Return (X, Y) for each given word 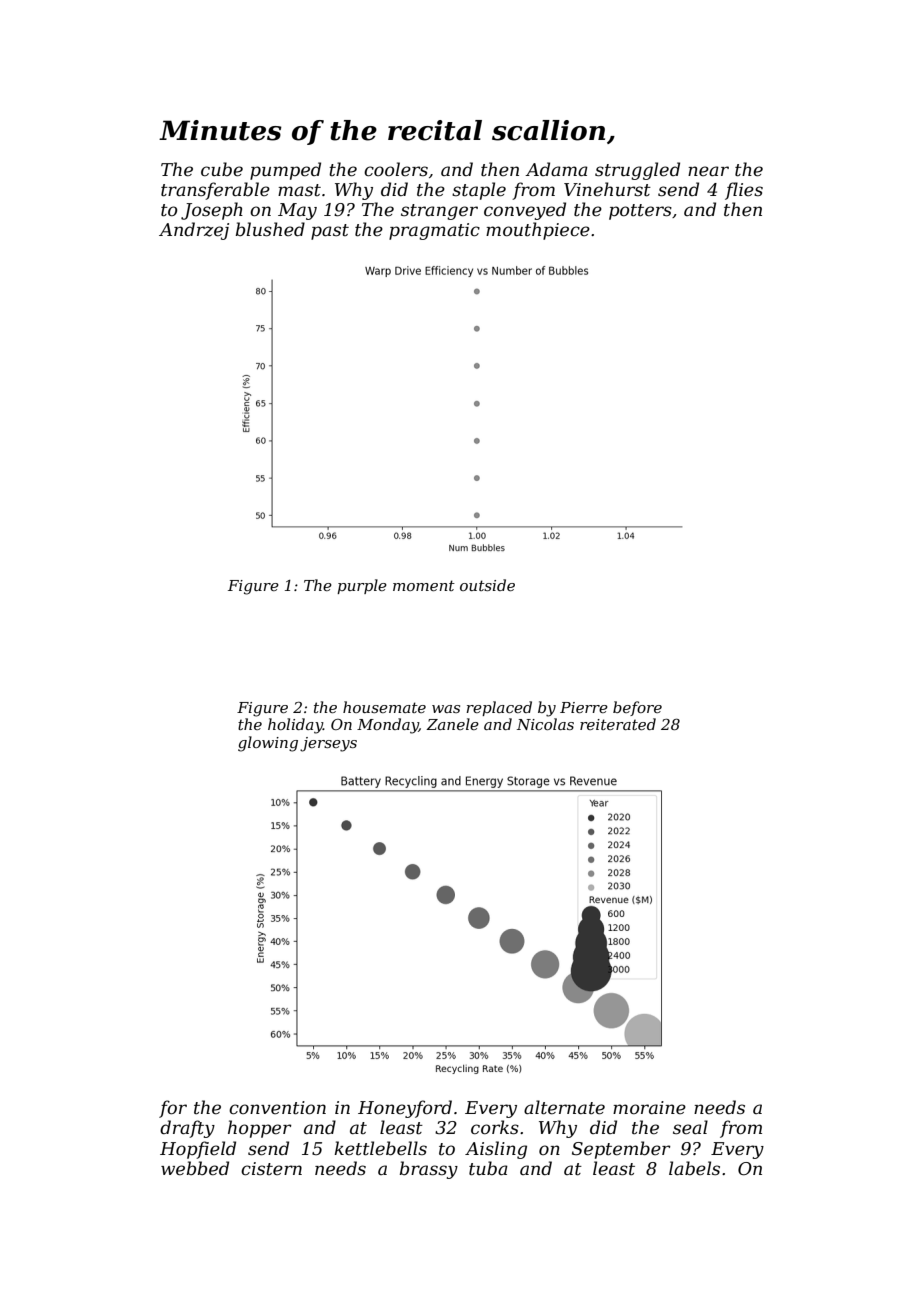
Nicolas (545, 724)
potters (640, 212)
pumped (285, 171)
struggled (637, 171)
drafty (187, 1129)
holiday (295, 726)
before (637, 708)
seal (690, 1127)
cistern (271, 1169)
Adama (556, 169)
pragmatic (434, 231)
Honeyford (405, 1109)
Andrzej (194, 231)
